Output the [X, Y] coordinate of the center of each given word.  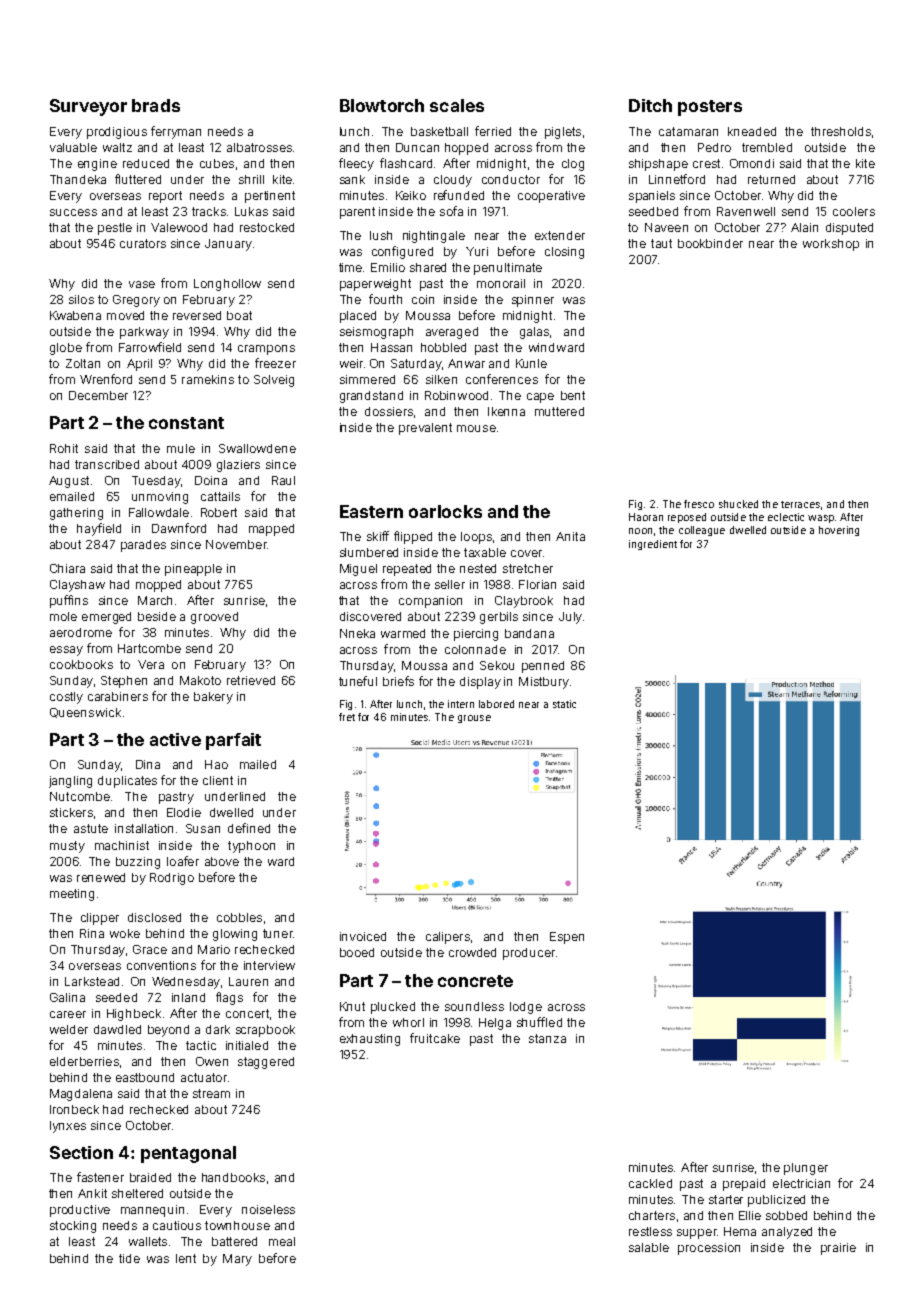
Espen [567, 938]
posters [710, 108]
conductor [511, 179]
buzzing [138, 863]
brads [156, 105]
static [564, 704]
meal [282, 1241]
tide [129, 1258]
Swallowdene [257, 448]
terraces [800, 504]
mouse [476, 428]
